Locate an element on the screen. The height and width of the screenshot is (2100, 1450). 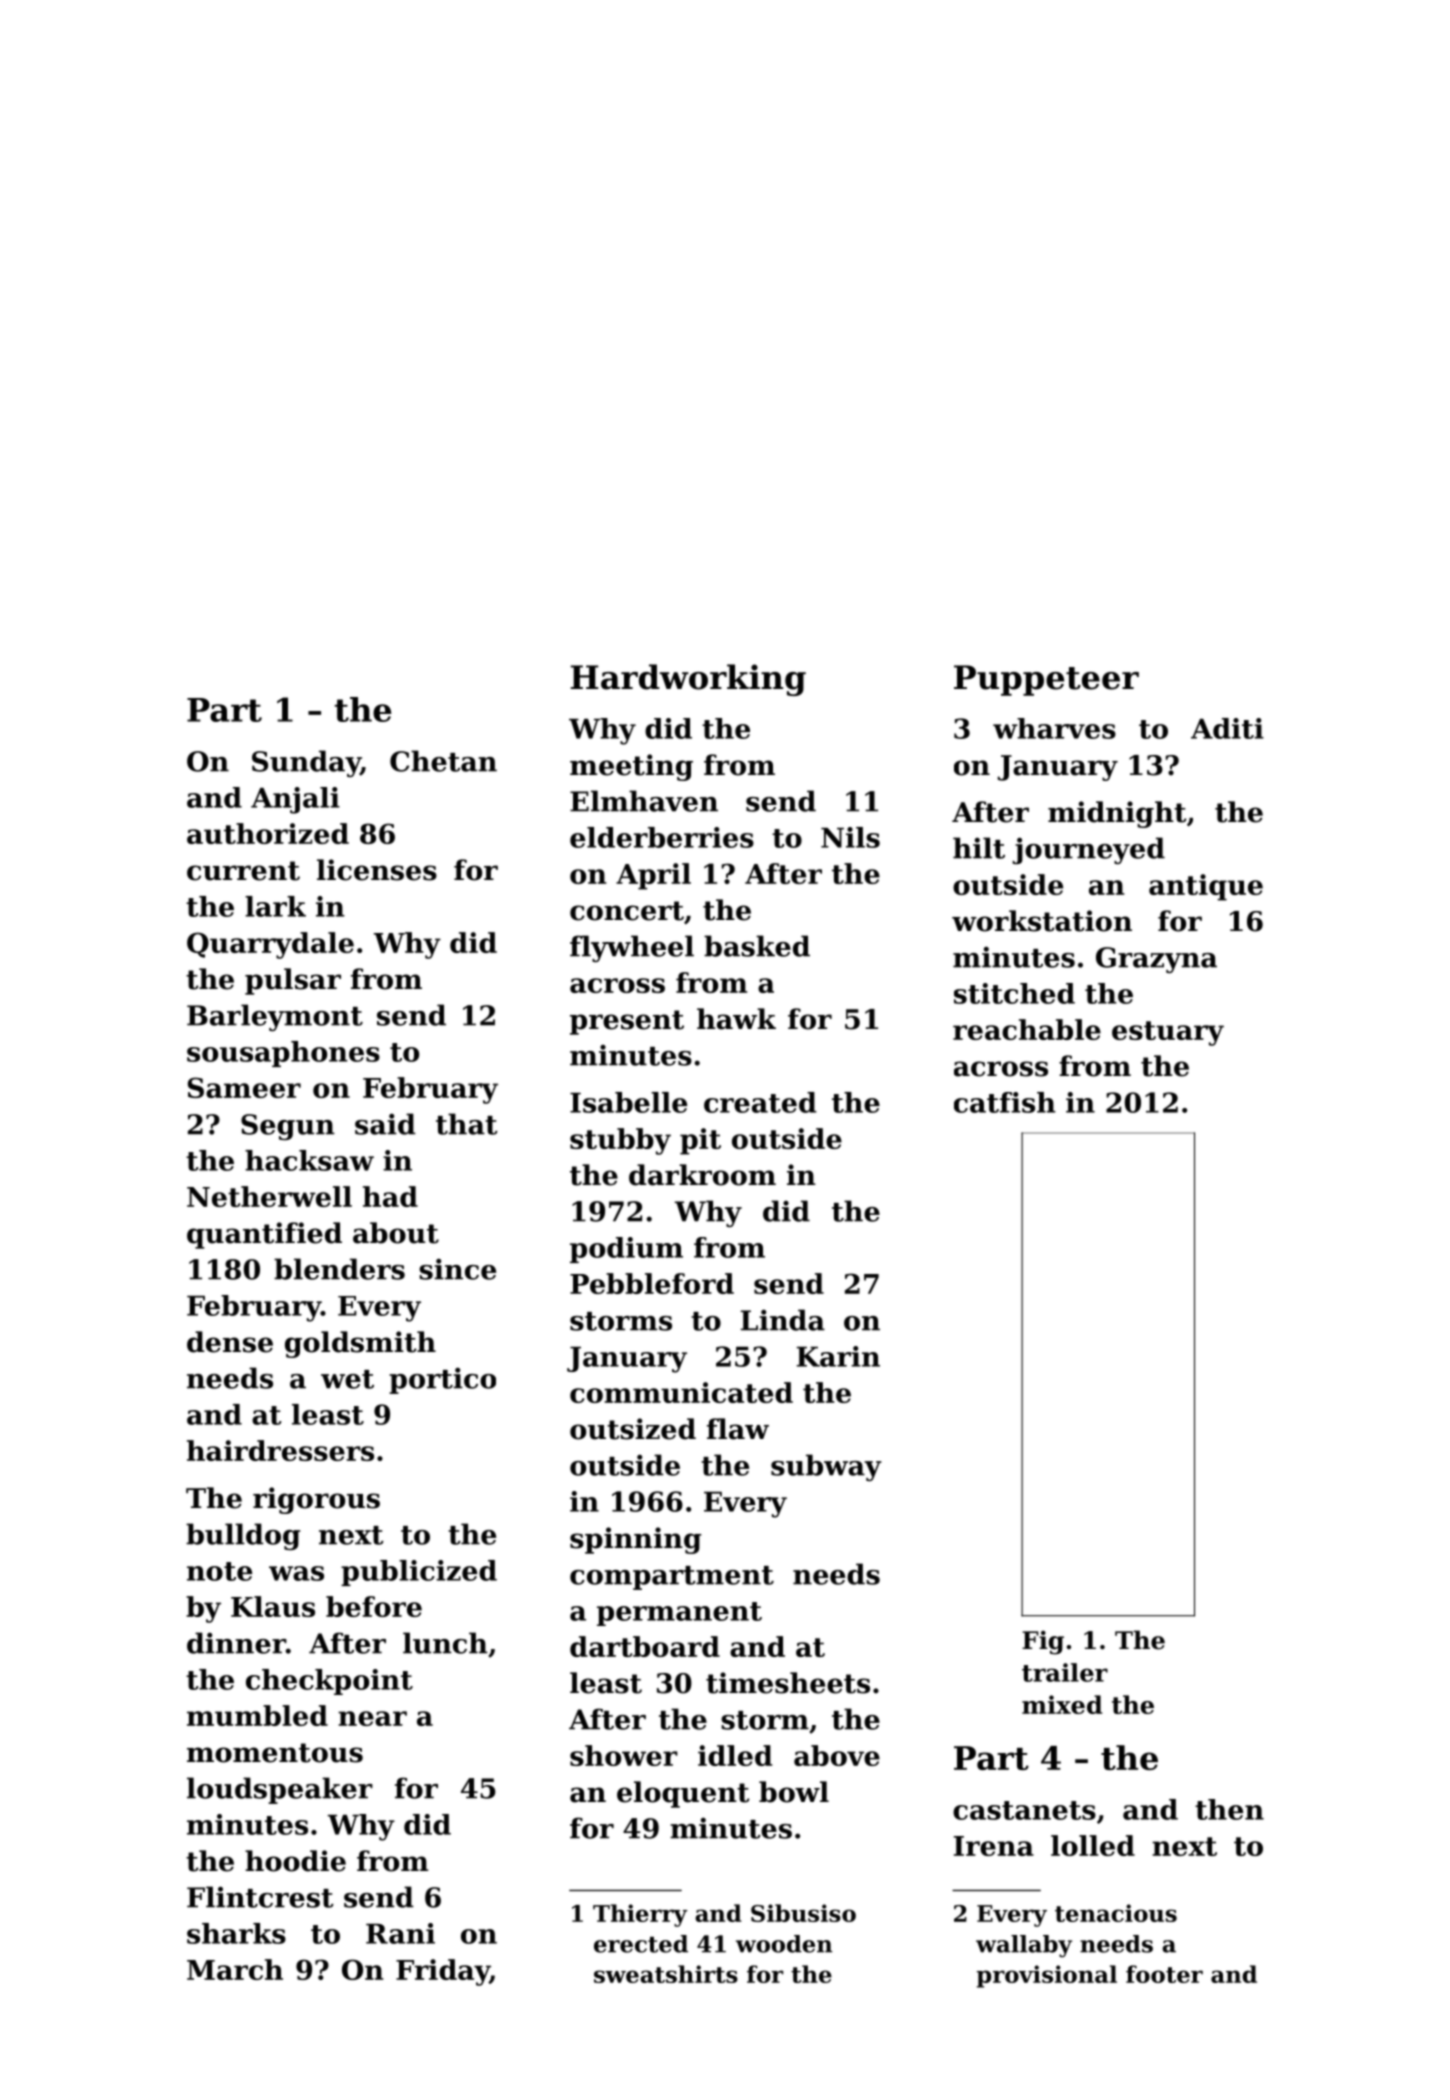
March is located at coordinates (235, 1969).
